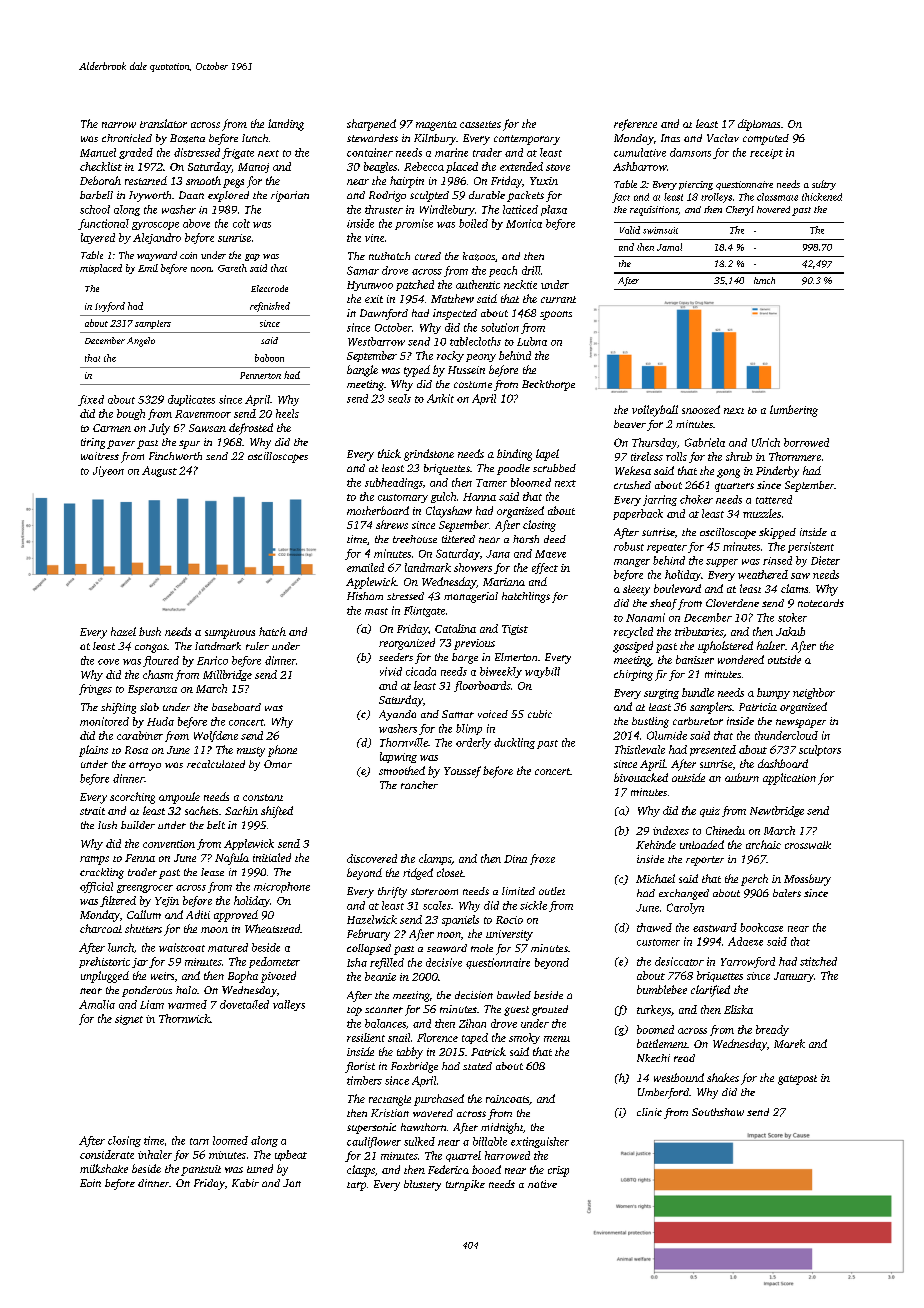 The width and height of the screenshot is (924, 1308). Describe the element at coordinates (759, 125) in the screenshot. I see `diplomas` at that location.
